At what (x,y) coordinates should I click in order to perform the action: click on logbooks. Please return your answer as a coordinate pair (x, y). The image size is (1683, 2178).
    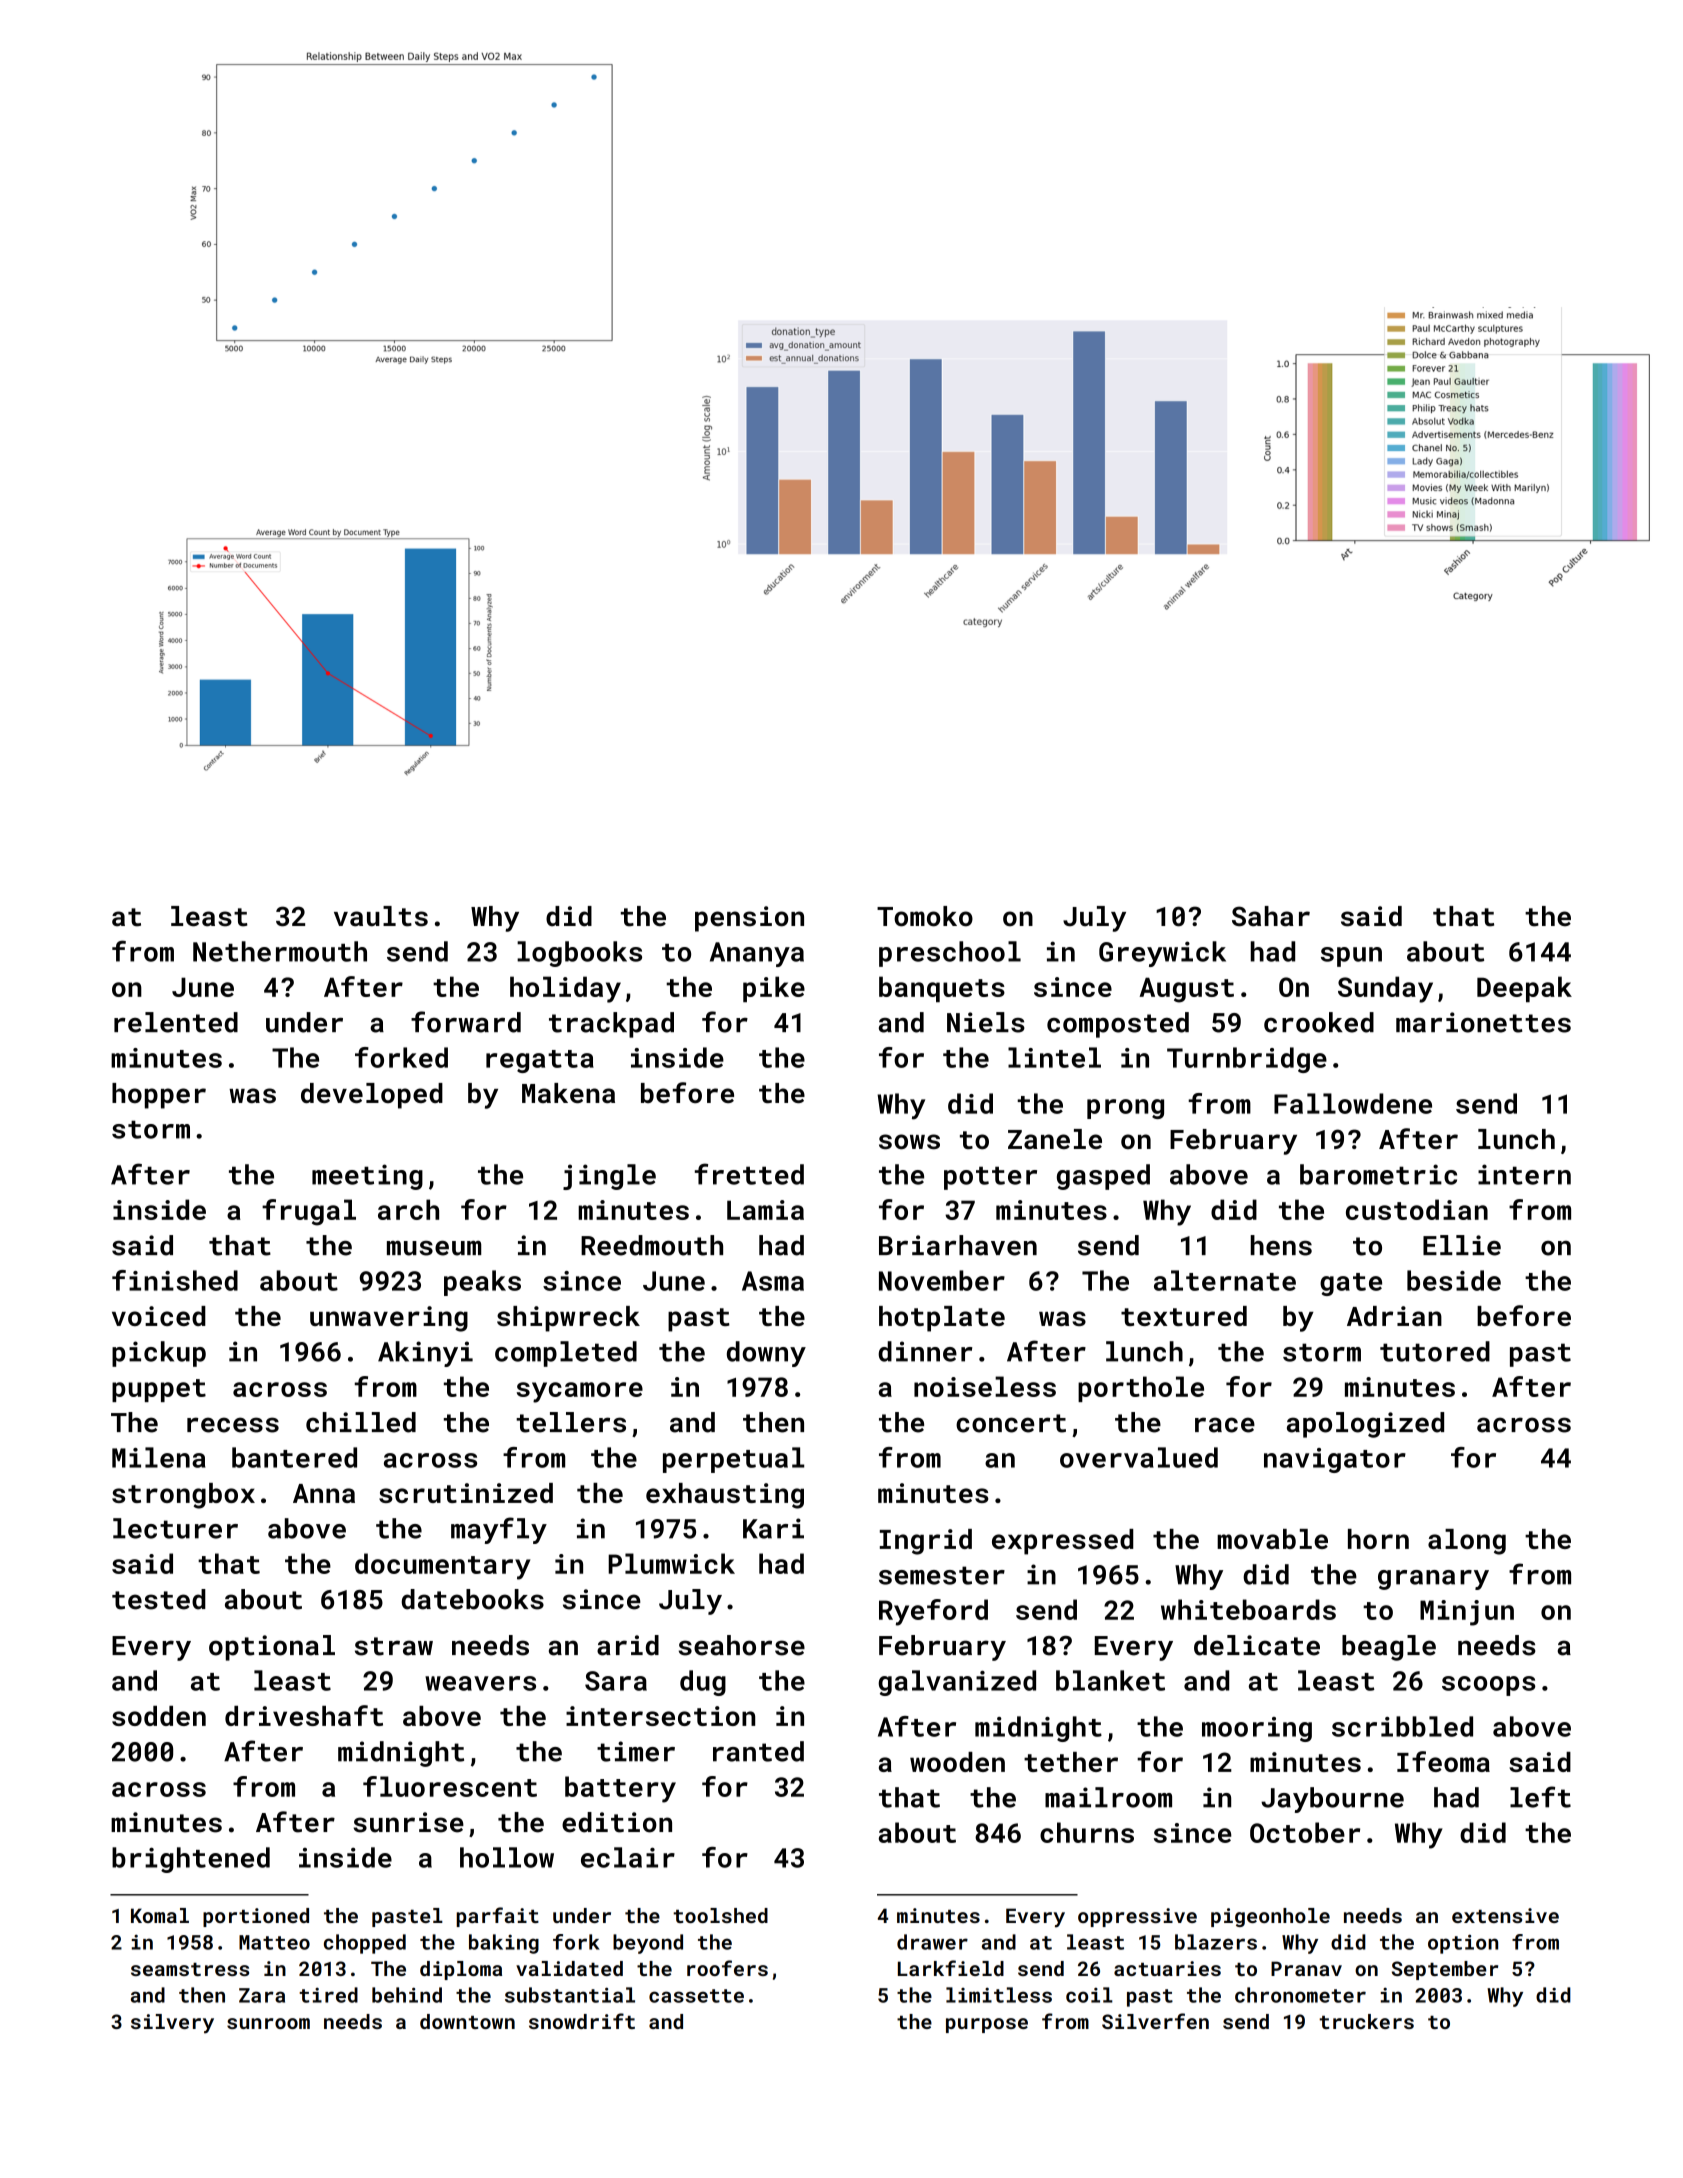
    Looking at the image, I should click on (579, 954).
